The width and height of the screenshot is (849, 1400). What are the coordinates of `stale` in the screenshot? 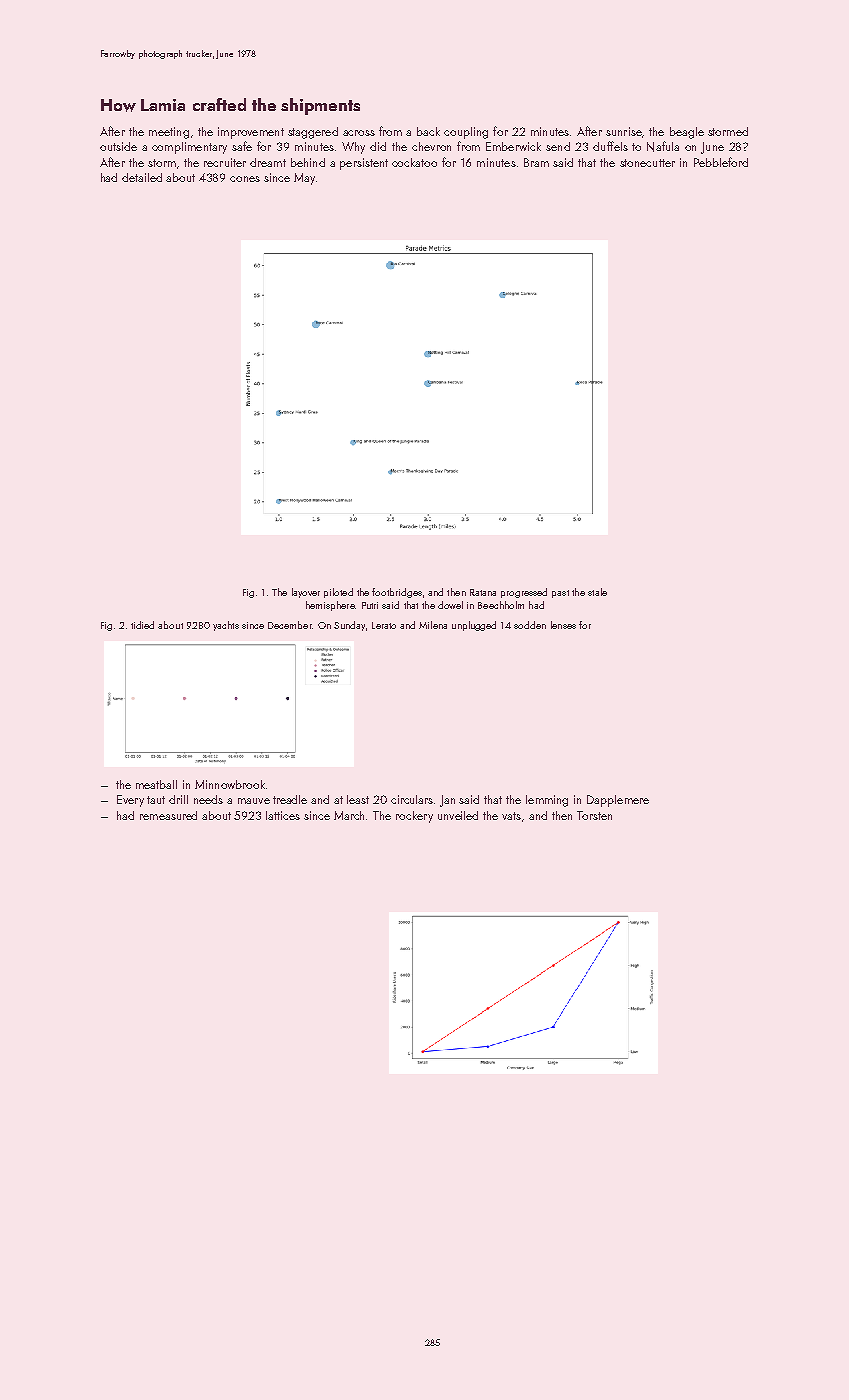 It's located at (597, 592).
